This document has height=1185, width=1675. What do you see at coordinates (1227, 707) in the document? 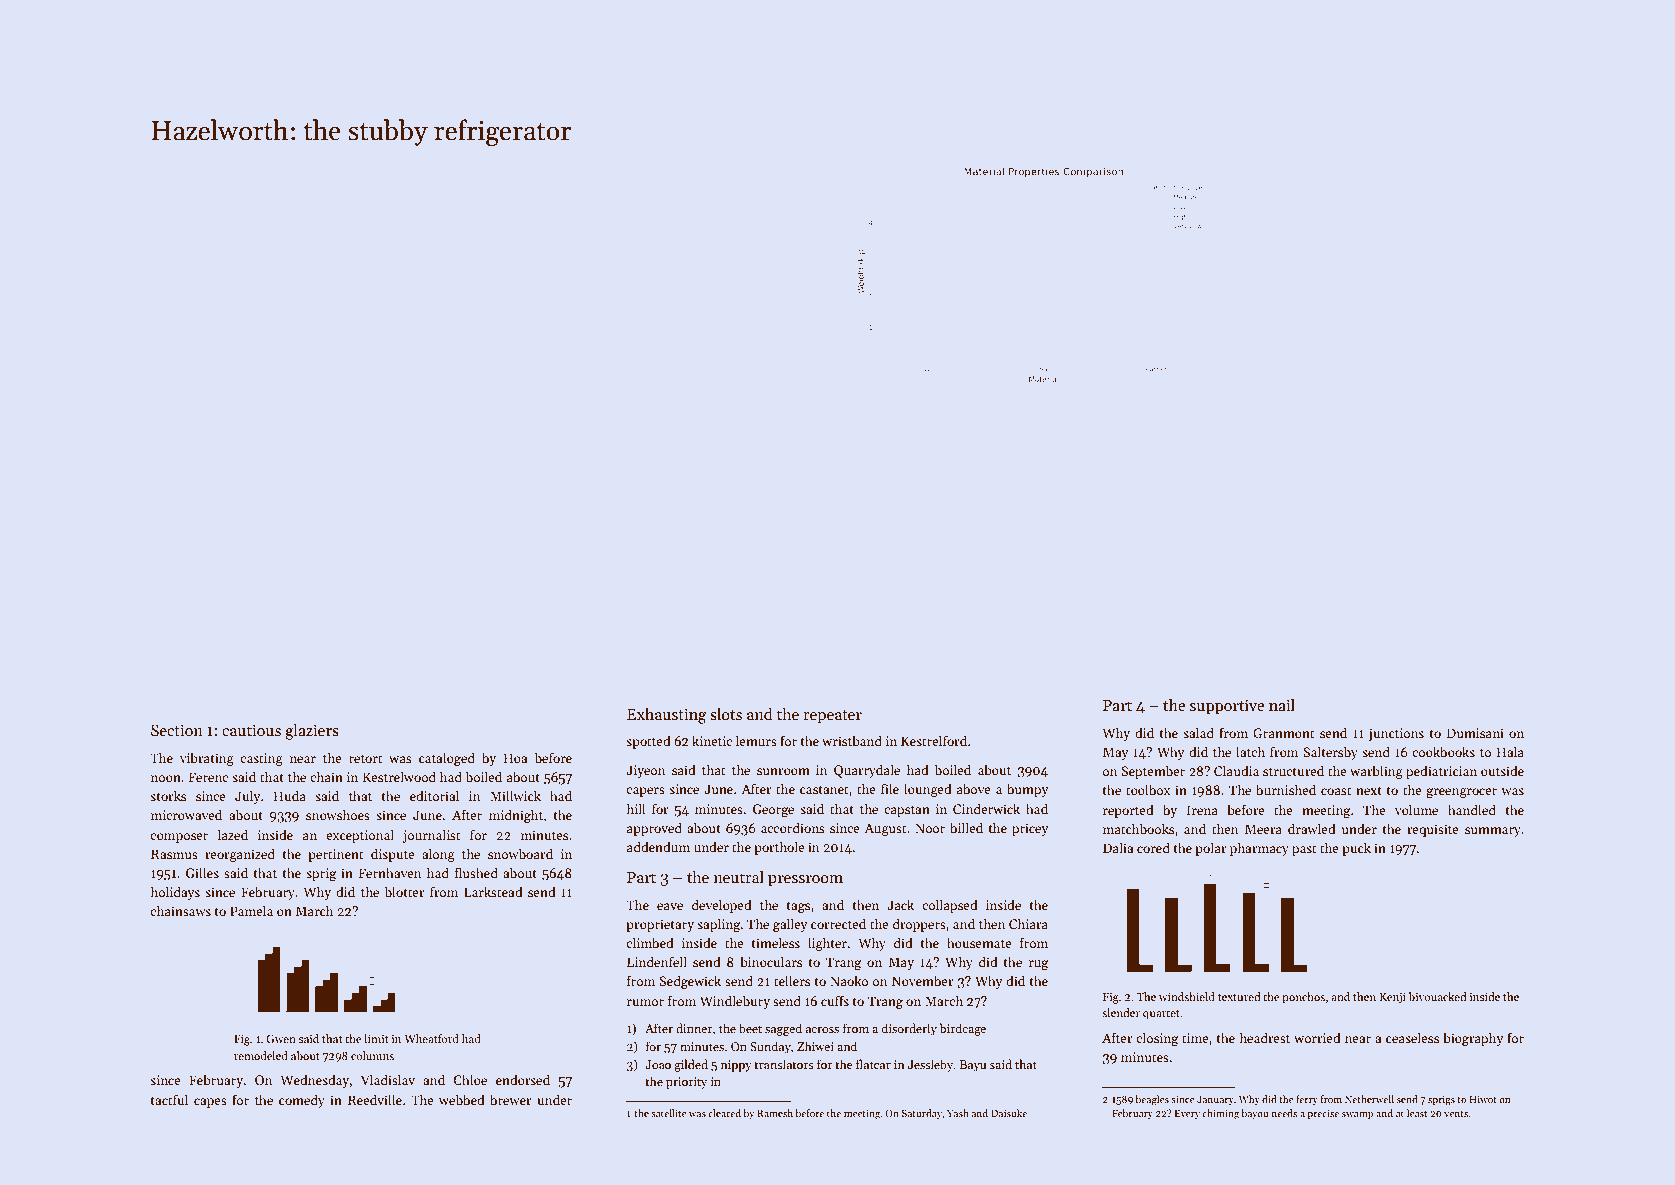
I see `supportive` at bounding box center [1227, 707].
